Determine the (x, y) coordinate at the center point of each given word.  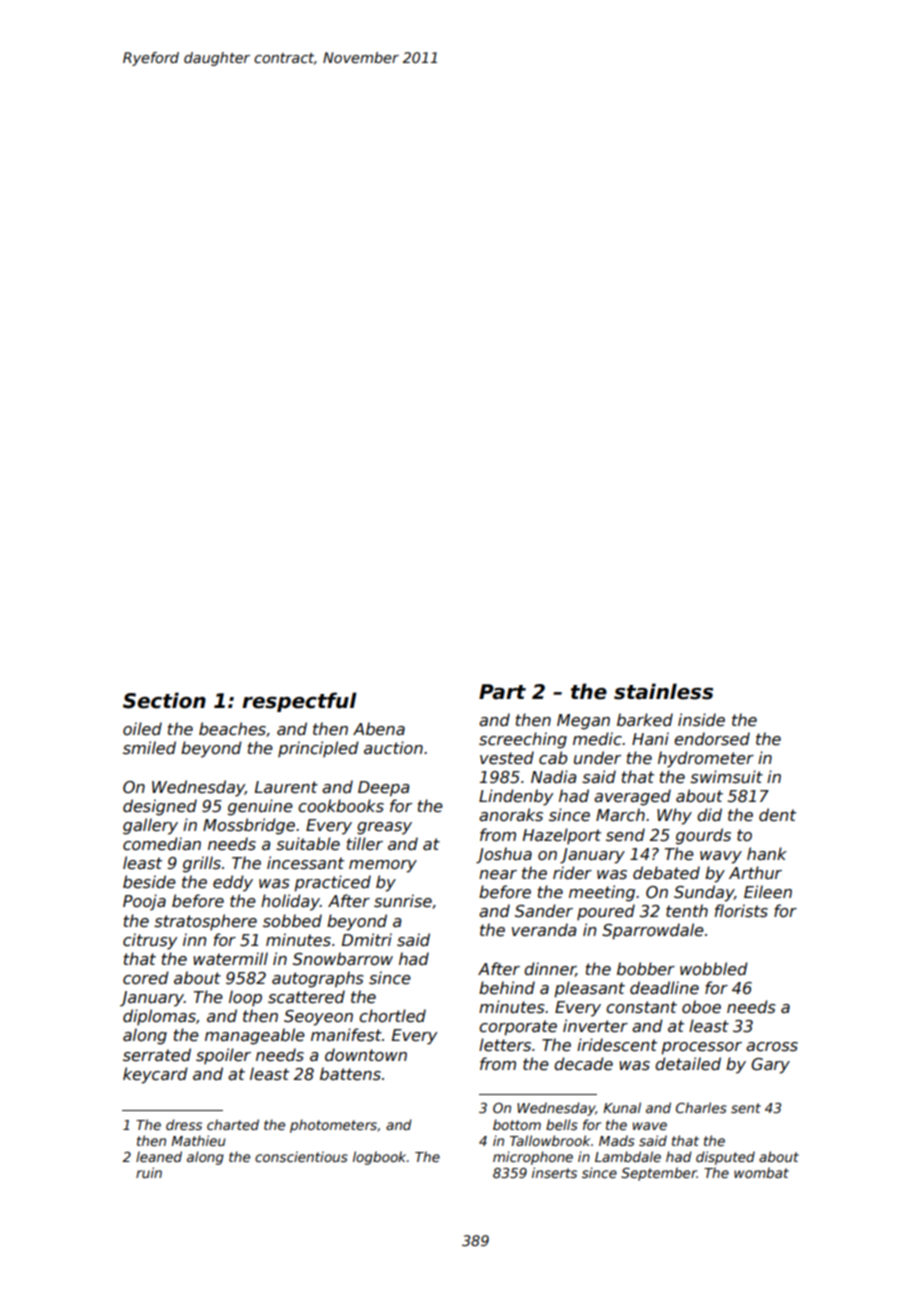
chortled (392, 1016)
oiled (142, 728)
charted (233, 1124)
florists (741, 911)
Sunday (704, 893)
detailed (688, 1064)
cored (146, 978)
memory (383, 866)
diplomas (159, 1017)
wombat (761, 1172)
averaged (632, 797)
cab (553, 757)
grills (202, 864)
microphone (533, 1158)
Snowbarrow (343, 959)
